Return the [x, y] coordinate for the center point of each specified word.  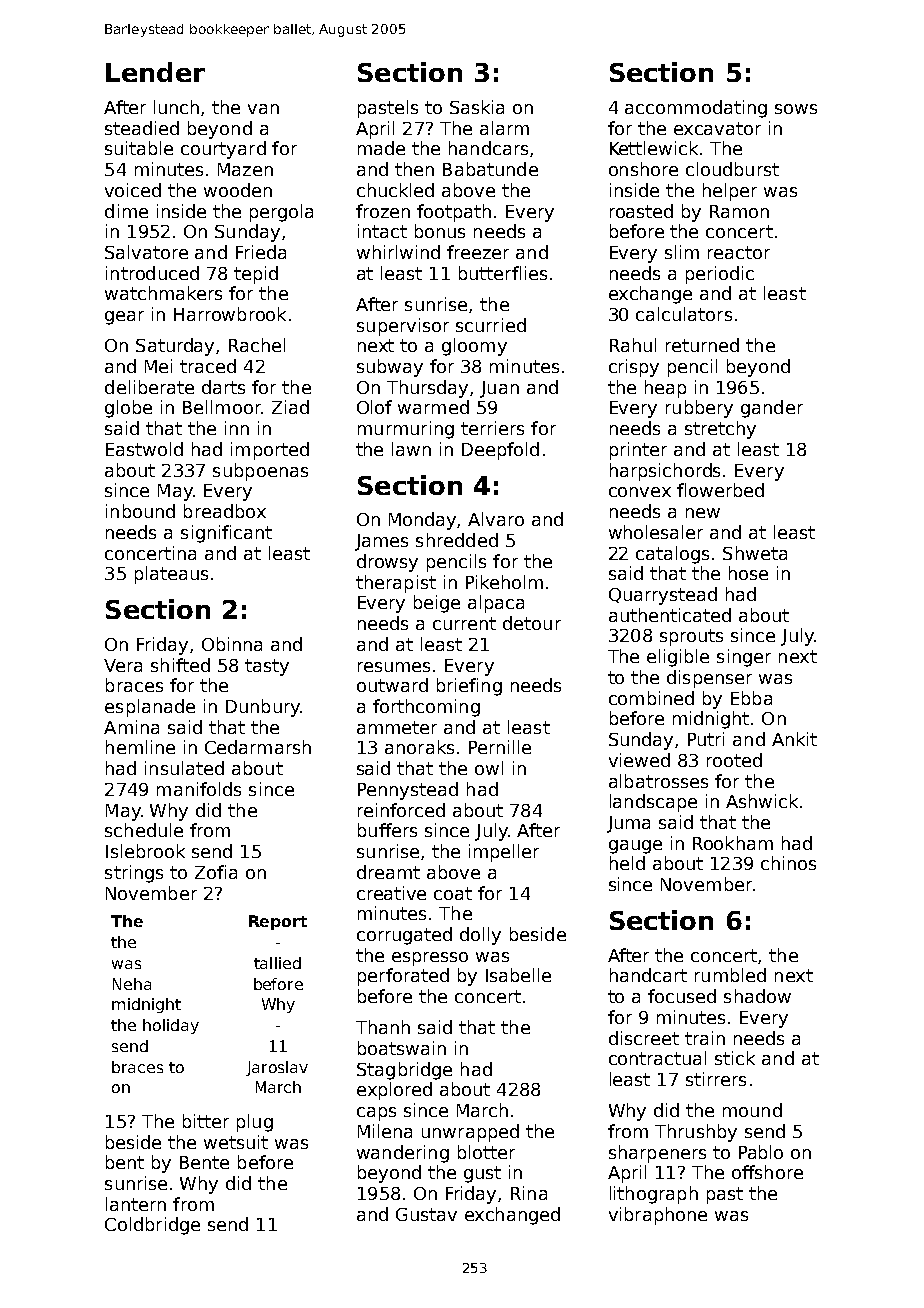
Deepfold [500, 451]
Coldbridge [152, 1226]
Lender [155, 72]
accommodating [696, 109]
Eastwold [144, 449]
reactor [739, 252]
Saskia [477, 107]
